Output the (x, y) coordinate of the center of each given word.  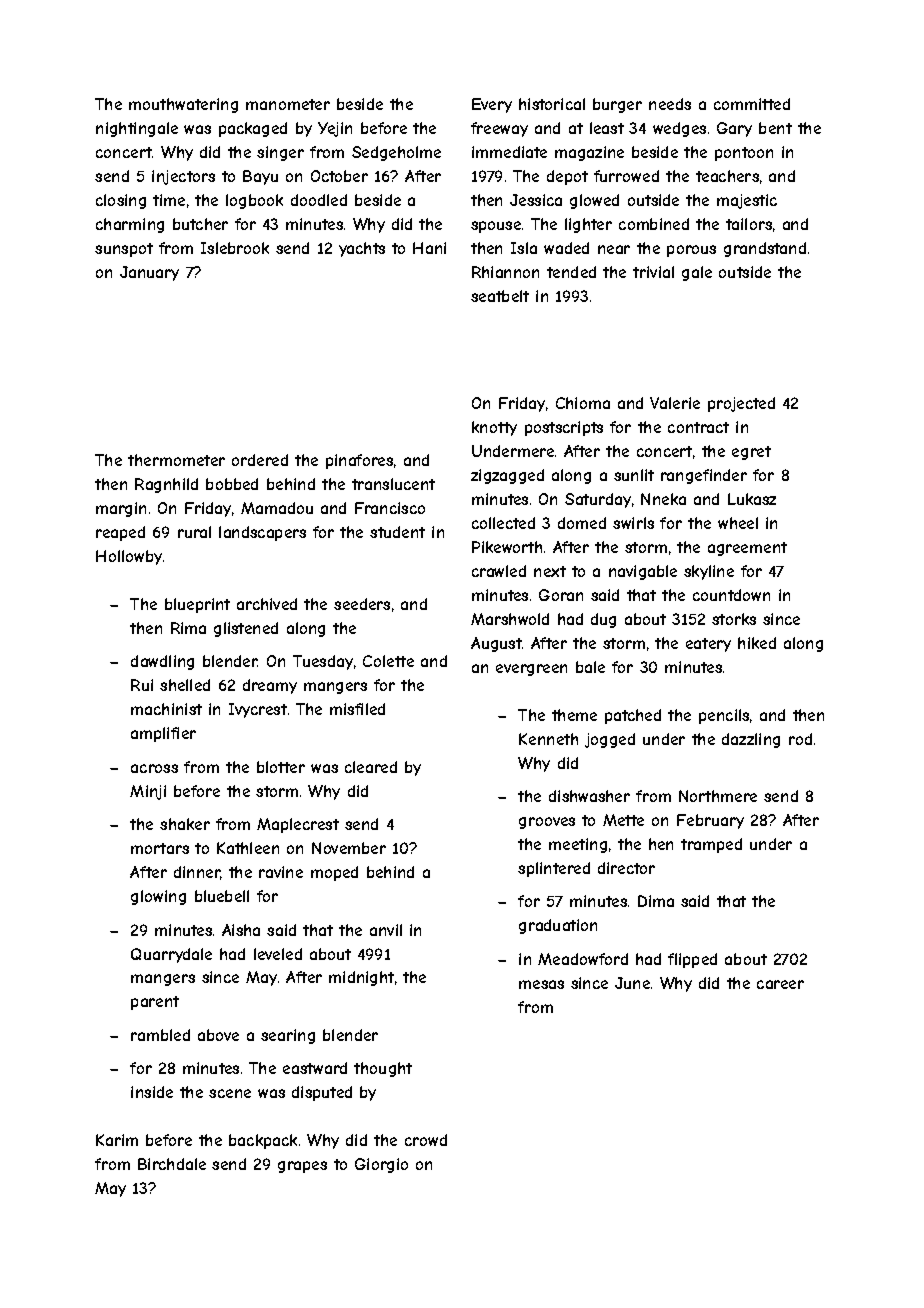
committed (752, 104)
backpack (263, 1141)
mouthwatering (183, 105)
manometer (288, 104)
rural (194, 532)
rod (800, 739)
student (397, 532)
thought (383, 1069)
